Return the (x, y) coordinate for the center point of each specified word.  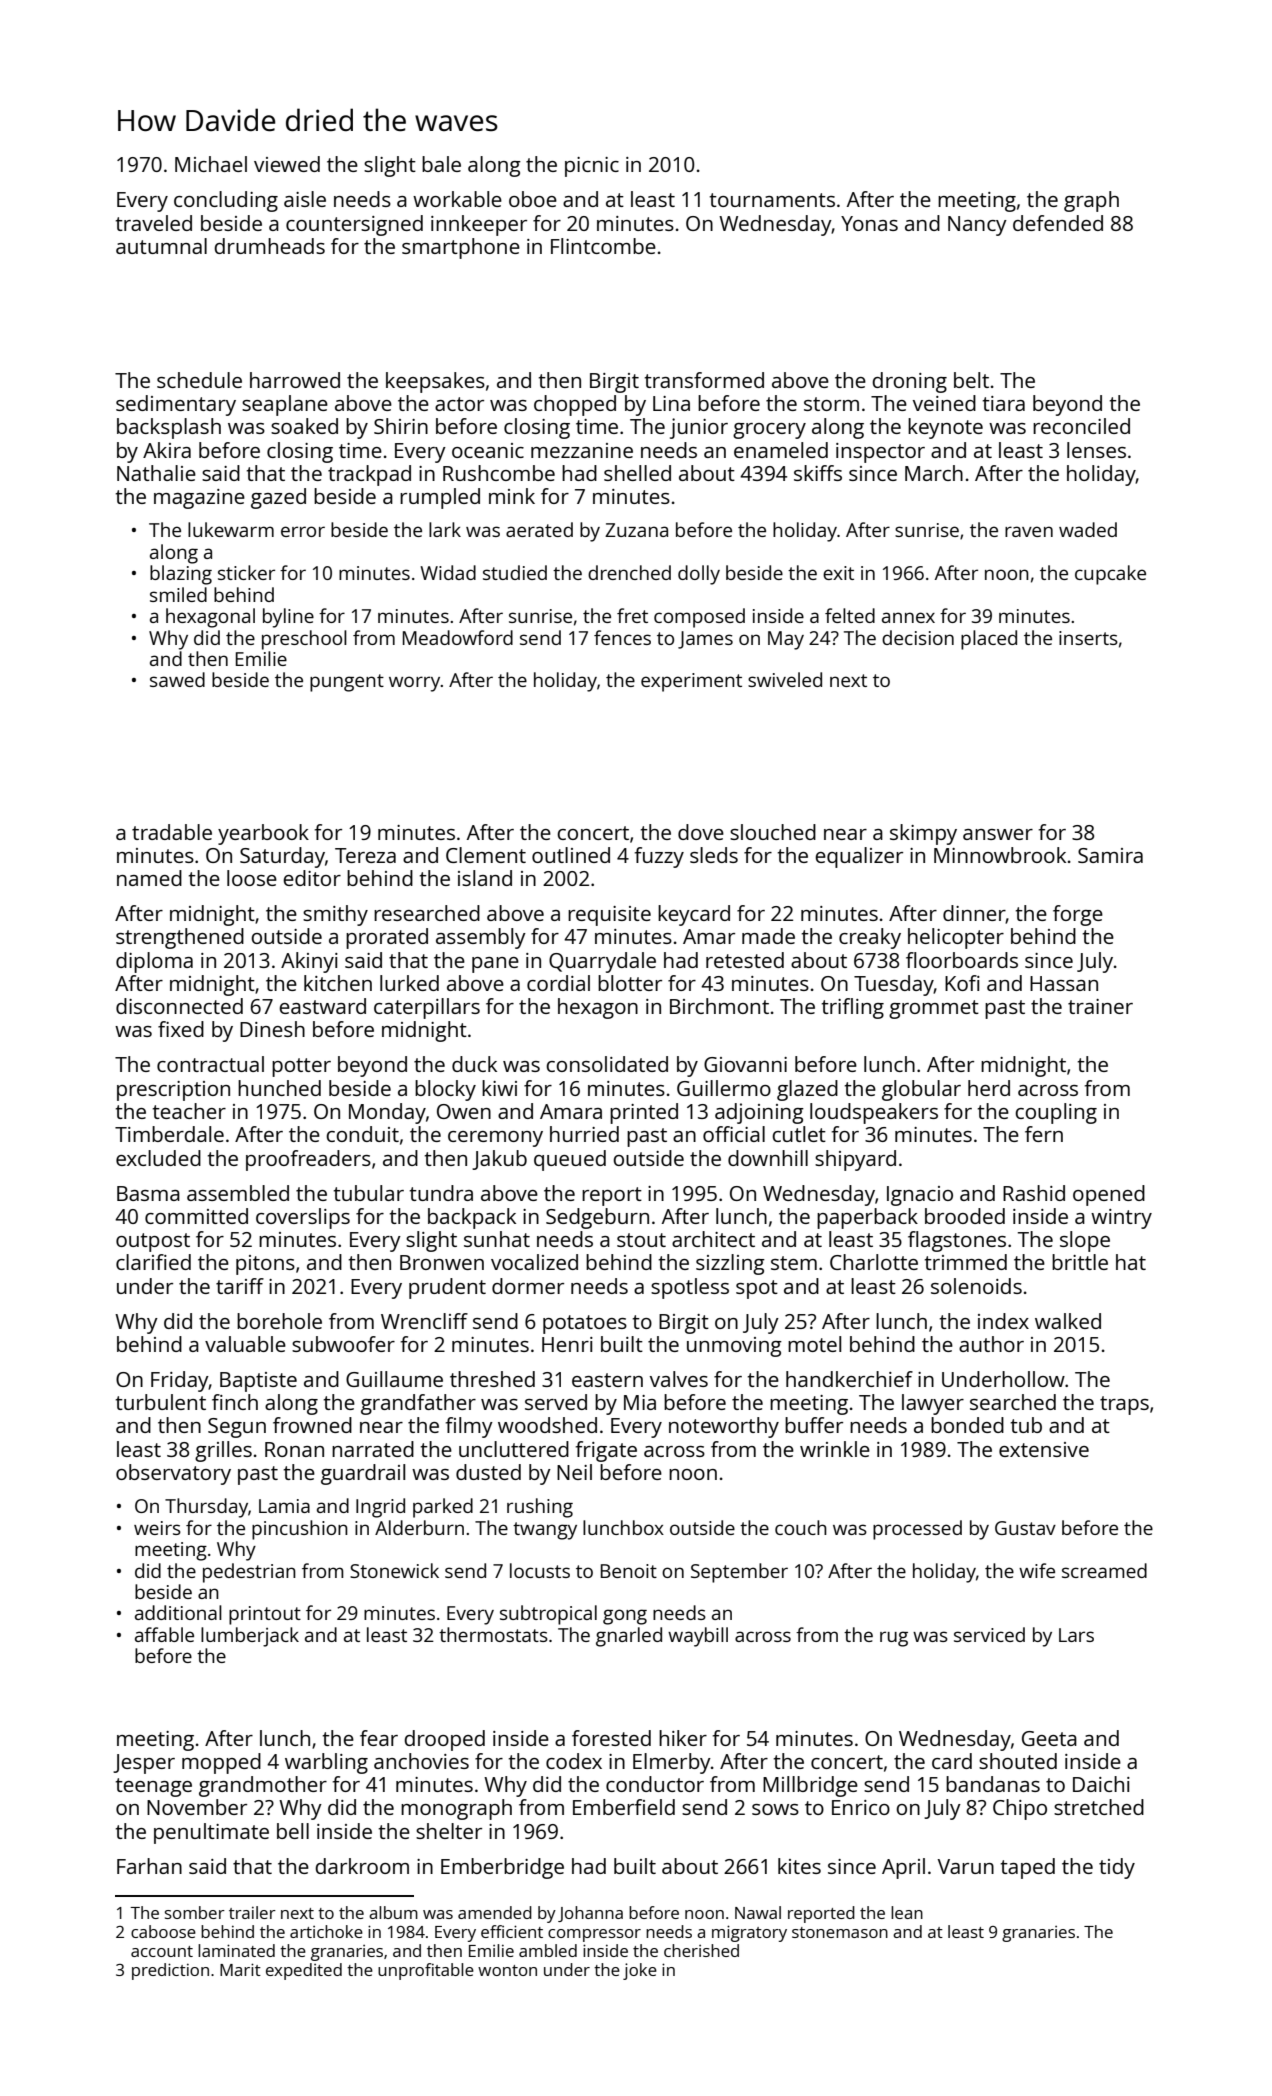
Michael (211, 164)
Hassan (1064, 983)
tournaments (772, 200)
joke (640, 1971)
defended (1058, 223)
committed (196, 1216)
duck (474, 1064)
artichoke (326, 1931)
